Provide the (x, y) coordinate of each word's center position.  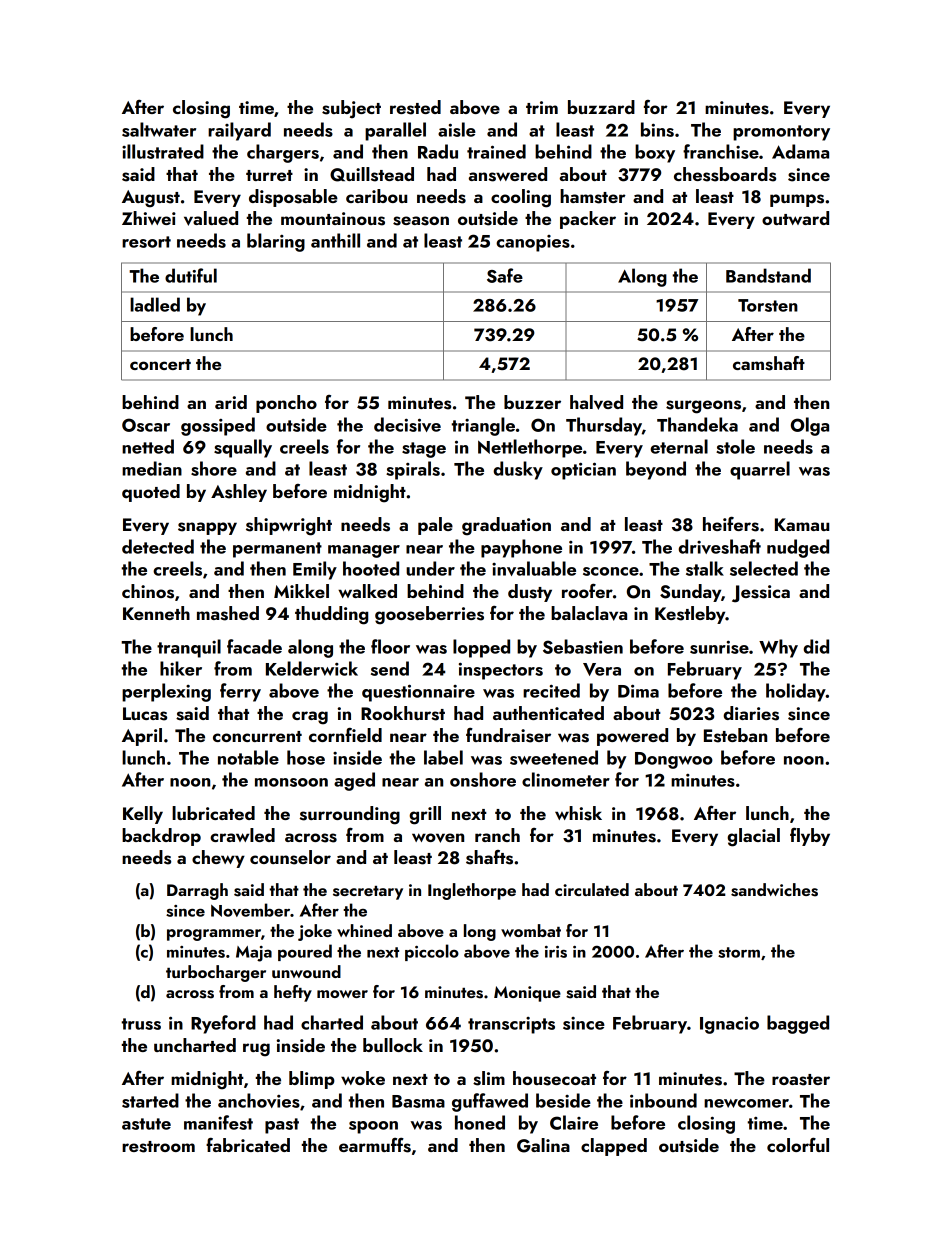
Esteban (735, 735)
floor (390, 646)
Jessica (761, 594)
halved (596, 402)
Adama (800, 151)
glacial (753, 837)
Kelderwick (312, 668)
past (282, 1126)
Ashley (239, 493)
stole (735, 446)
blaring (276, 242)
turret (269, 175)
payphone (521, 548)
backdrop (161, 837)
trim (542, 107)
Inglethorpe (472, 891)
